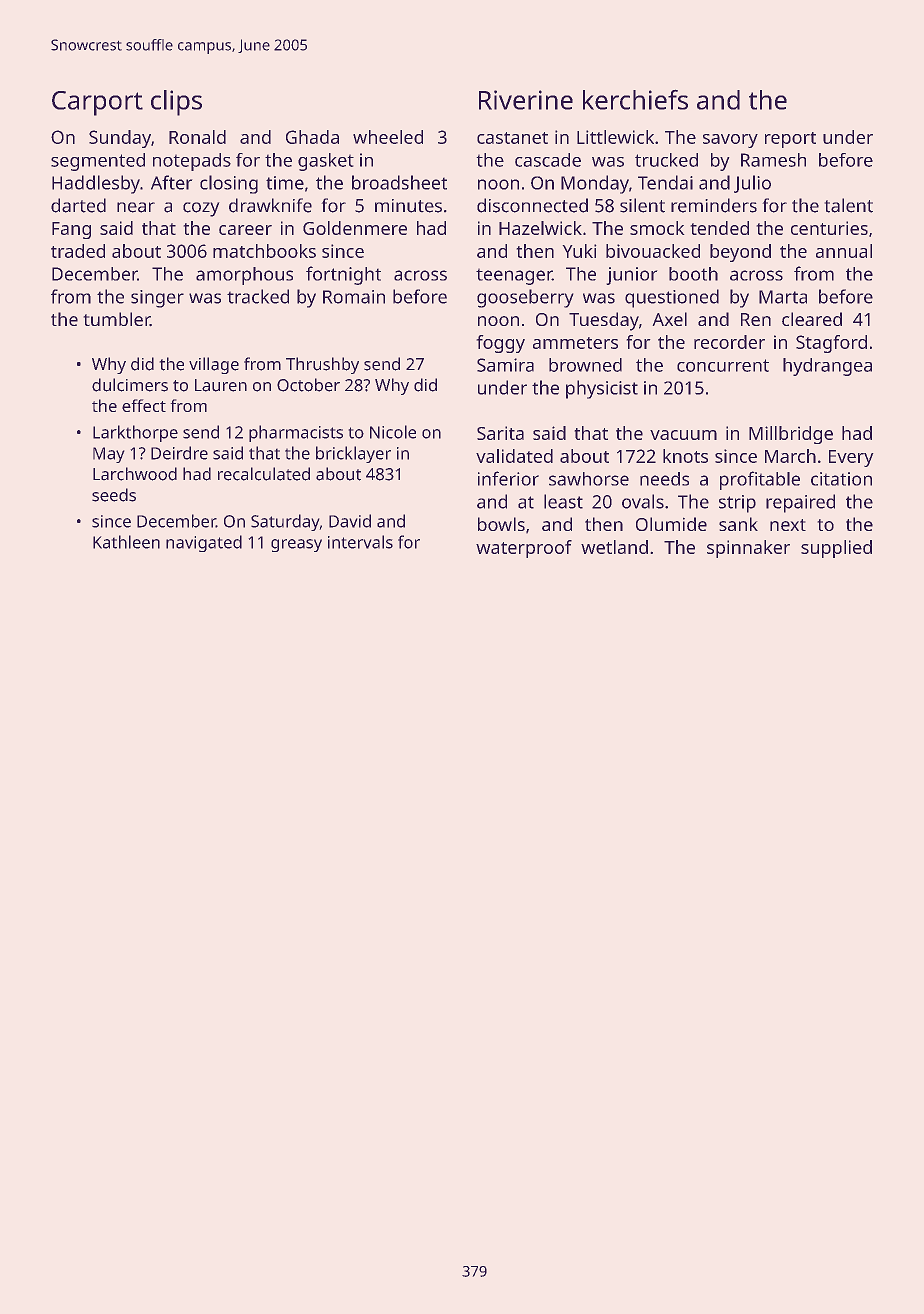  I want to click on Nicole, so click(393, 432).
